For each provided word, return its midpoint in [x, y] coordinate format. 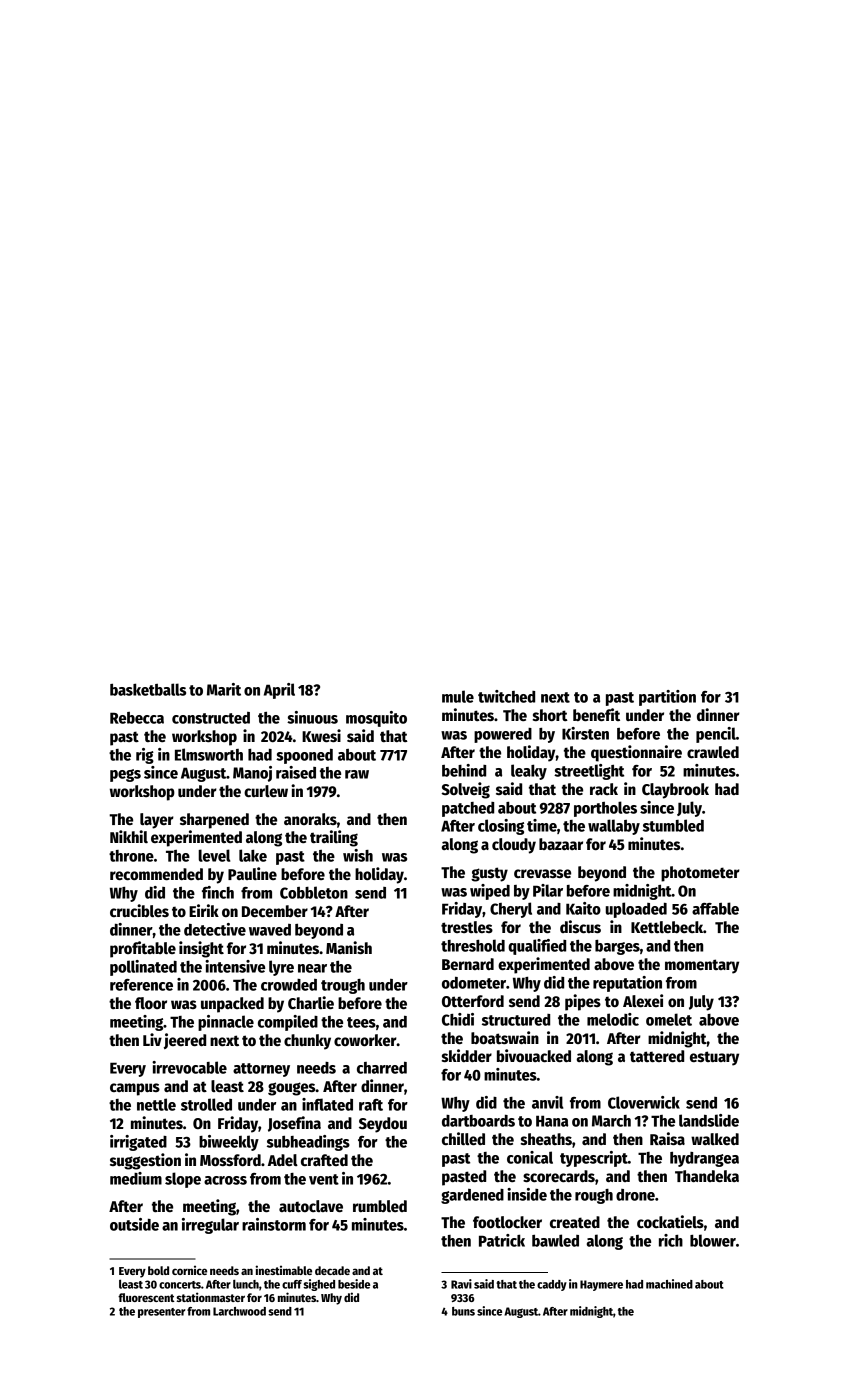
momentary [702, 966]
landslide [709, 1120]
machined [669, 1284]
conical [530, 1157]
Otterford [473, 1001]
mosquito [376, 719]
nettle [156, 1104]
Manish [349, 947]
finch [218, 892]
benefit [596, 714]
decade [332, 1270]
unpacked [232, 1005]
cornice [189, 1270]
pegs [125, 775]
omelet [669, 1019]
